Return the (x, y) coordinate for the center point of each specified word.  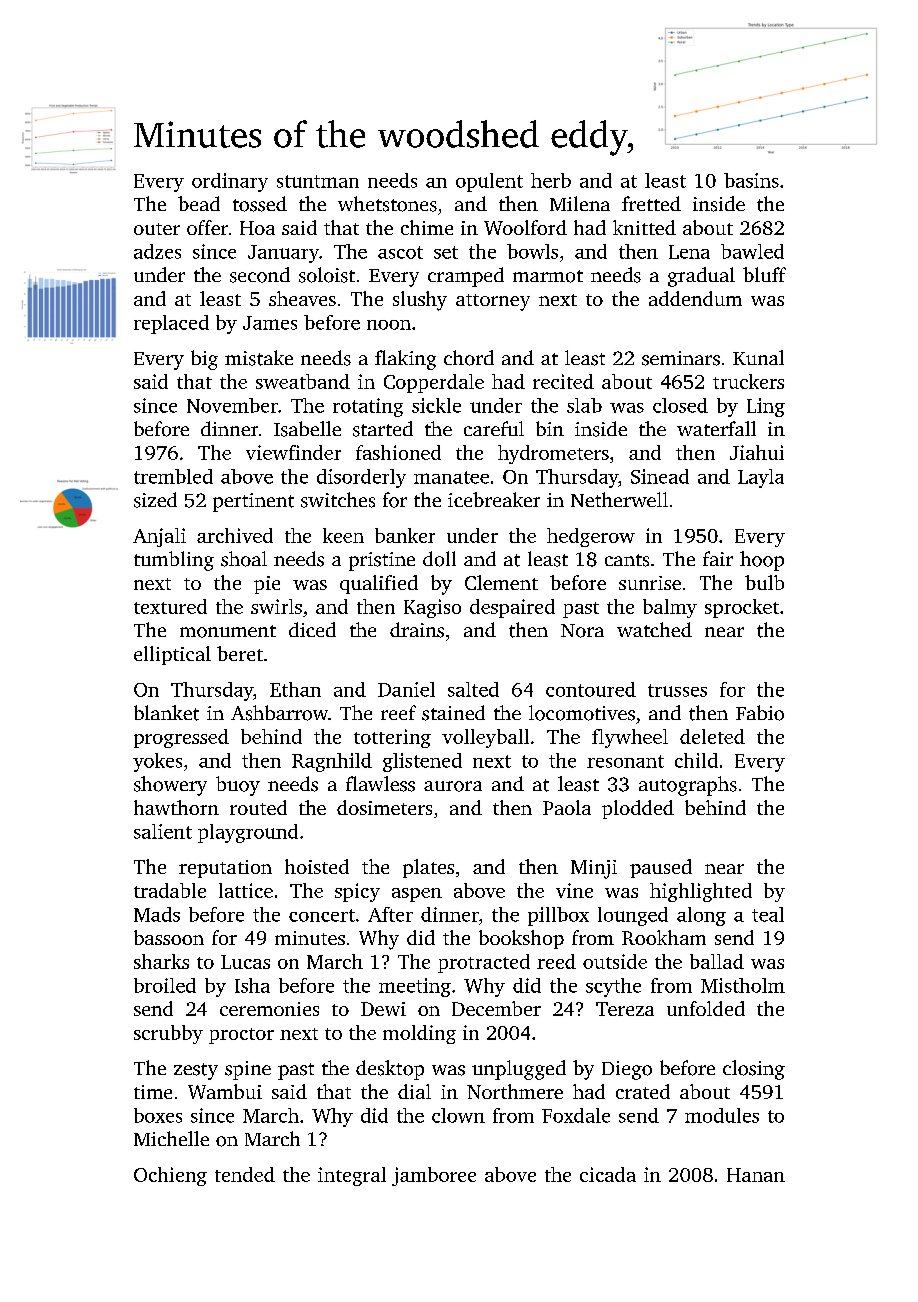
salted (473, 689)
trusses (677, 690)
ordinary (230, 182)
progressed (181, 738)
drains (417, 630)
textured (170, 606)
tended (245, 1174)
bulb (764, 582)
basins (751, 180)
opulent (489, 182)
